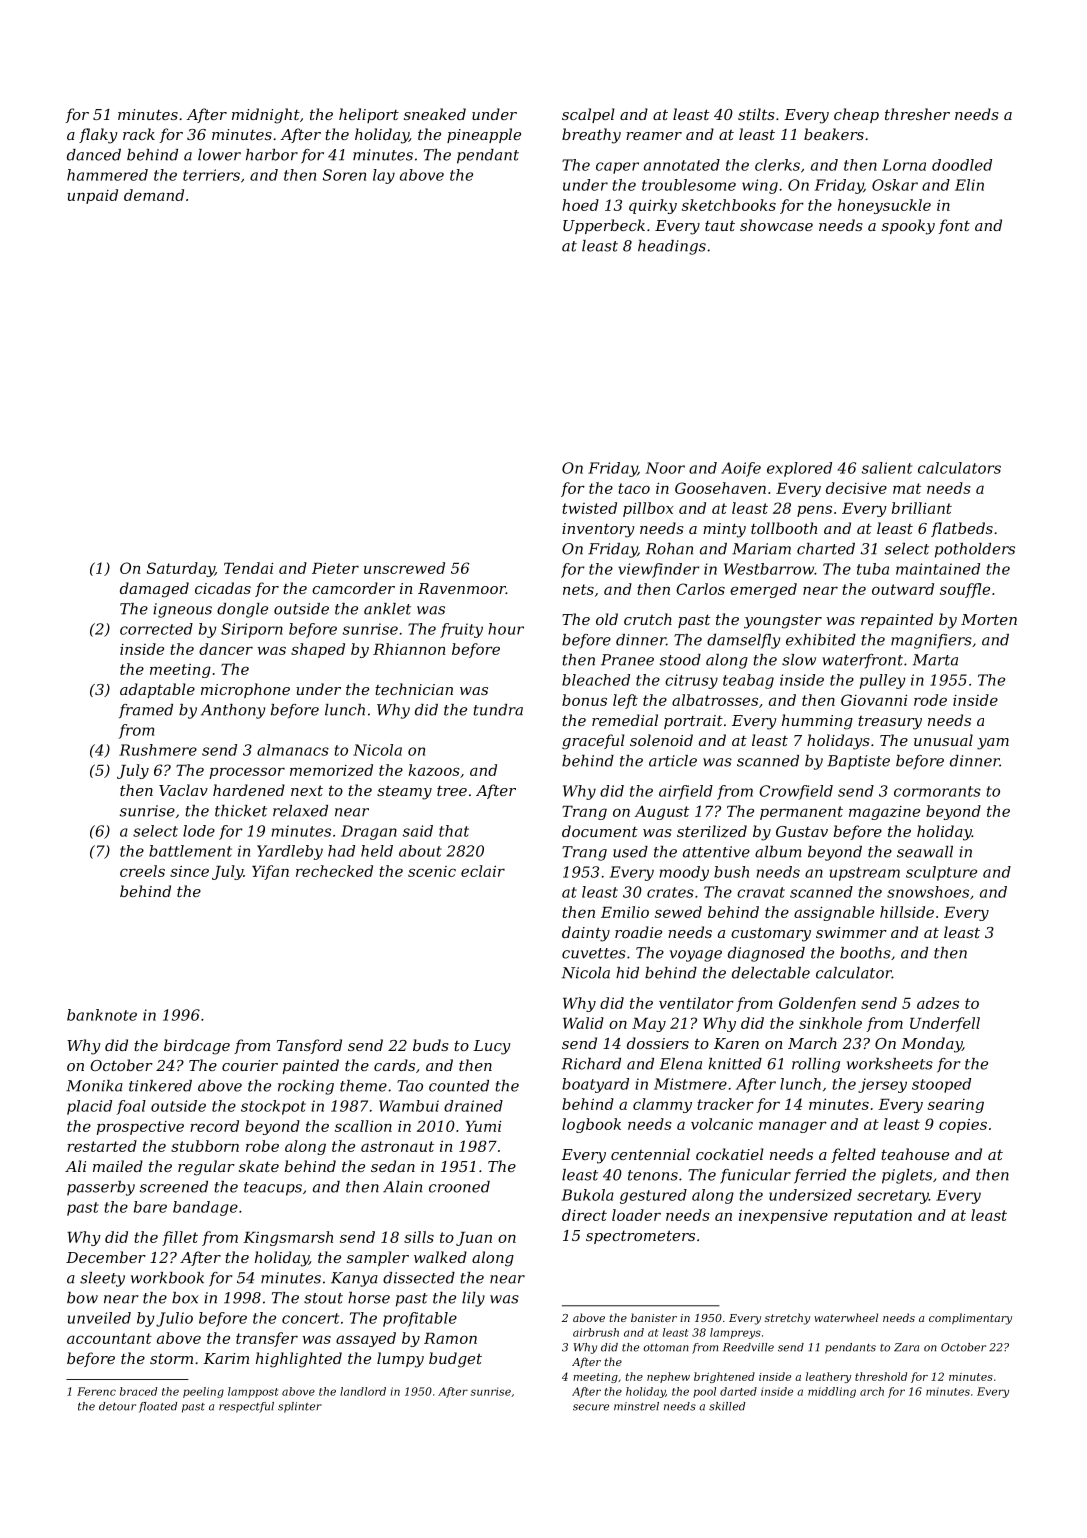 This document has height=1538, width=1087. What do you see at coordinates (941, 873) in the document?
I see `sculpture` at bounding box center [941, 873].
